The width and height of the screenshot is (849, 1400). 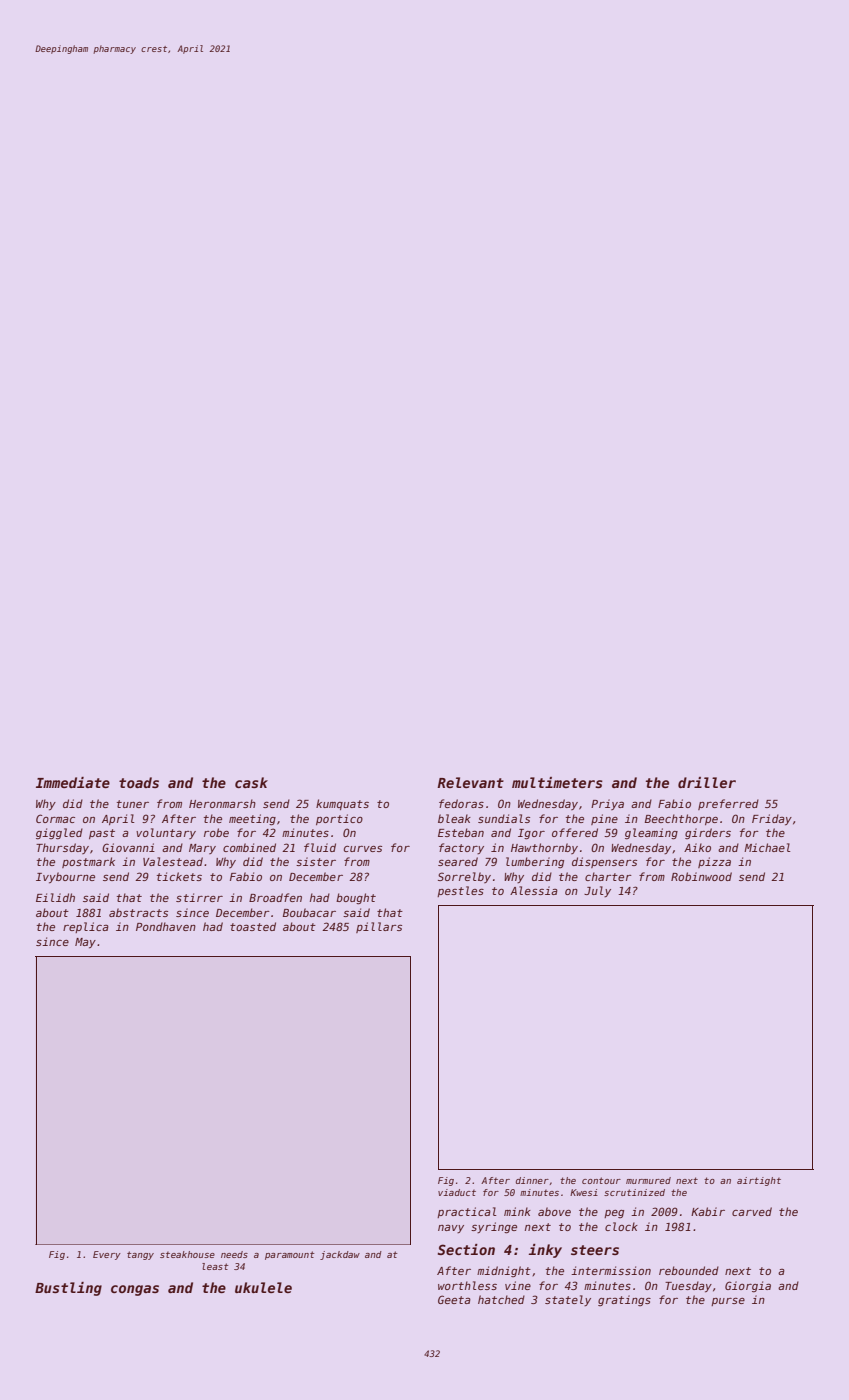 I want to click on airtight, so click(x=759, y=1181).
